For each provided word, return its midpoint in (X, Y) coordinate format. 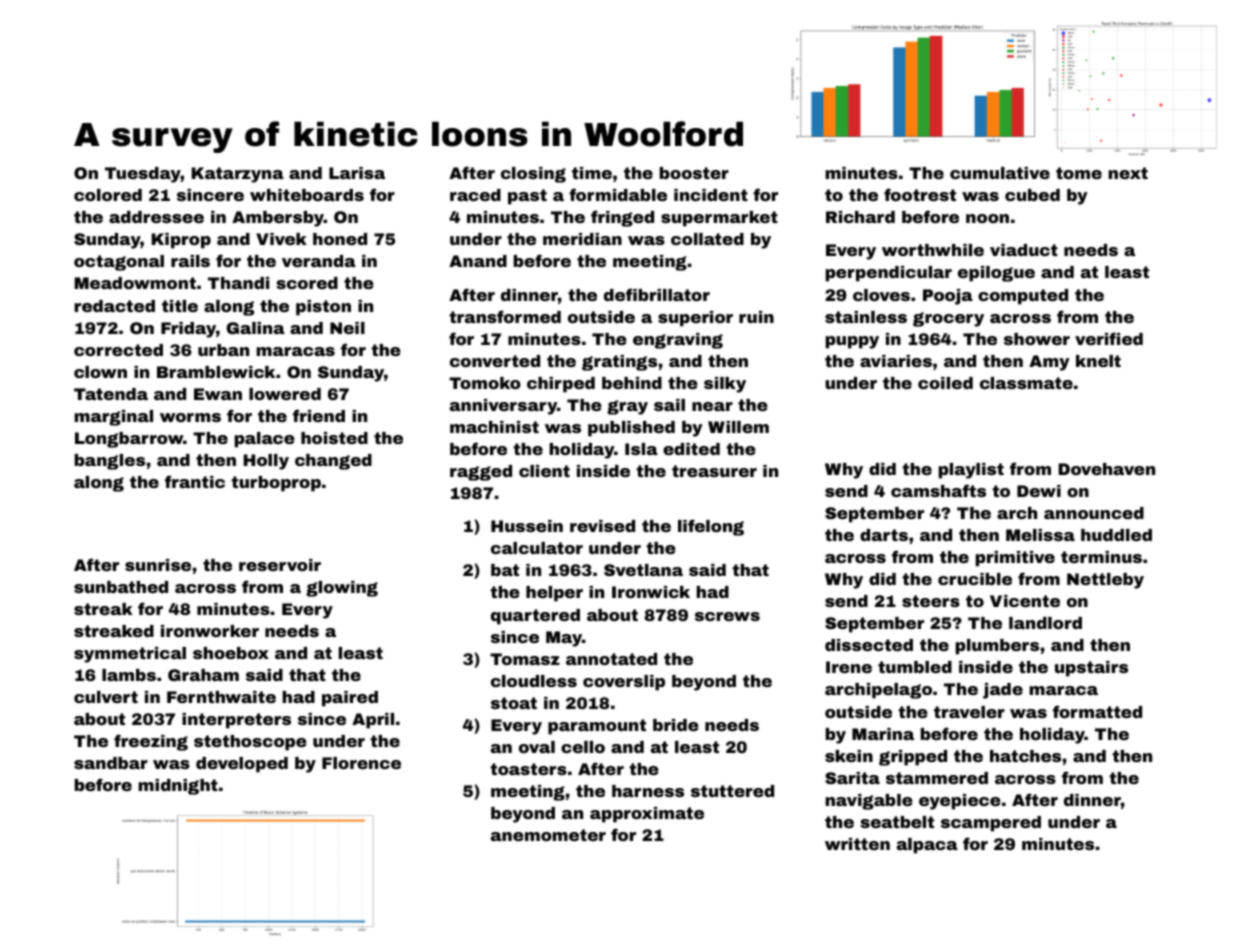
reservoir (280, 565)
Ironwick (651, 592)
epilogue (996, 274)
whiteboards (307, 195)
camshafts (938, 490)
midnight (178, 787)
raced (475, 195)
